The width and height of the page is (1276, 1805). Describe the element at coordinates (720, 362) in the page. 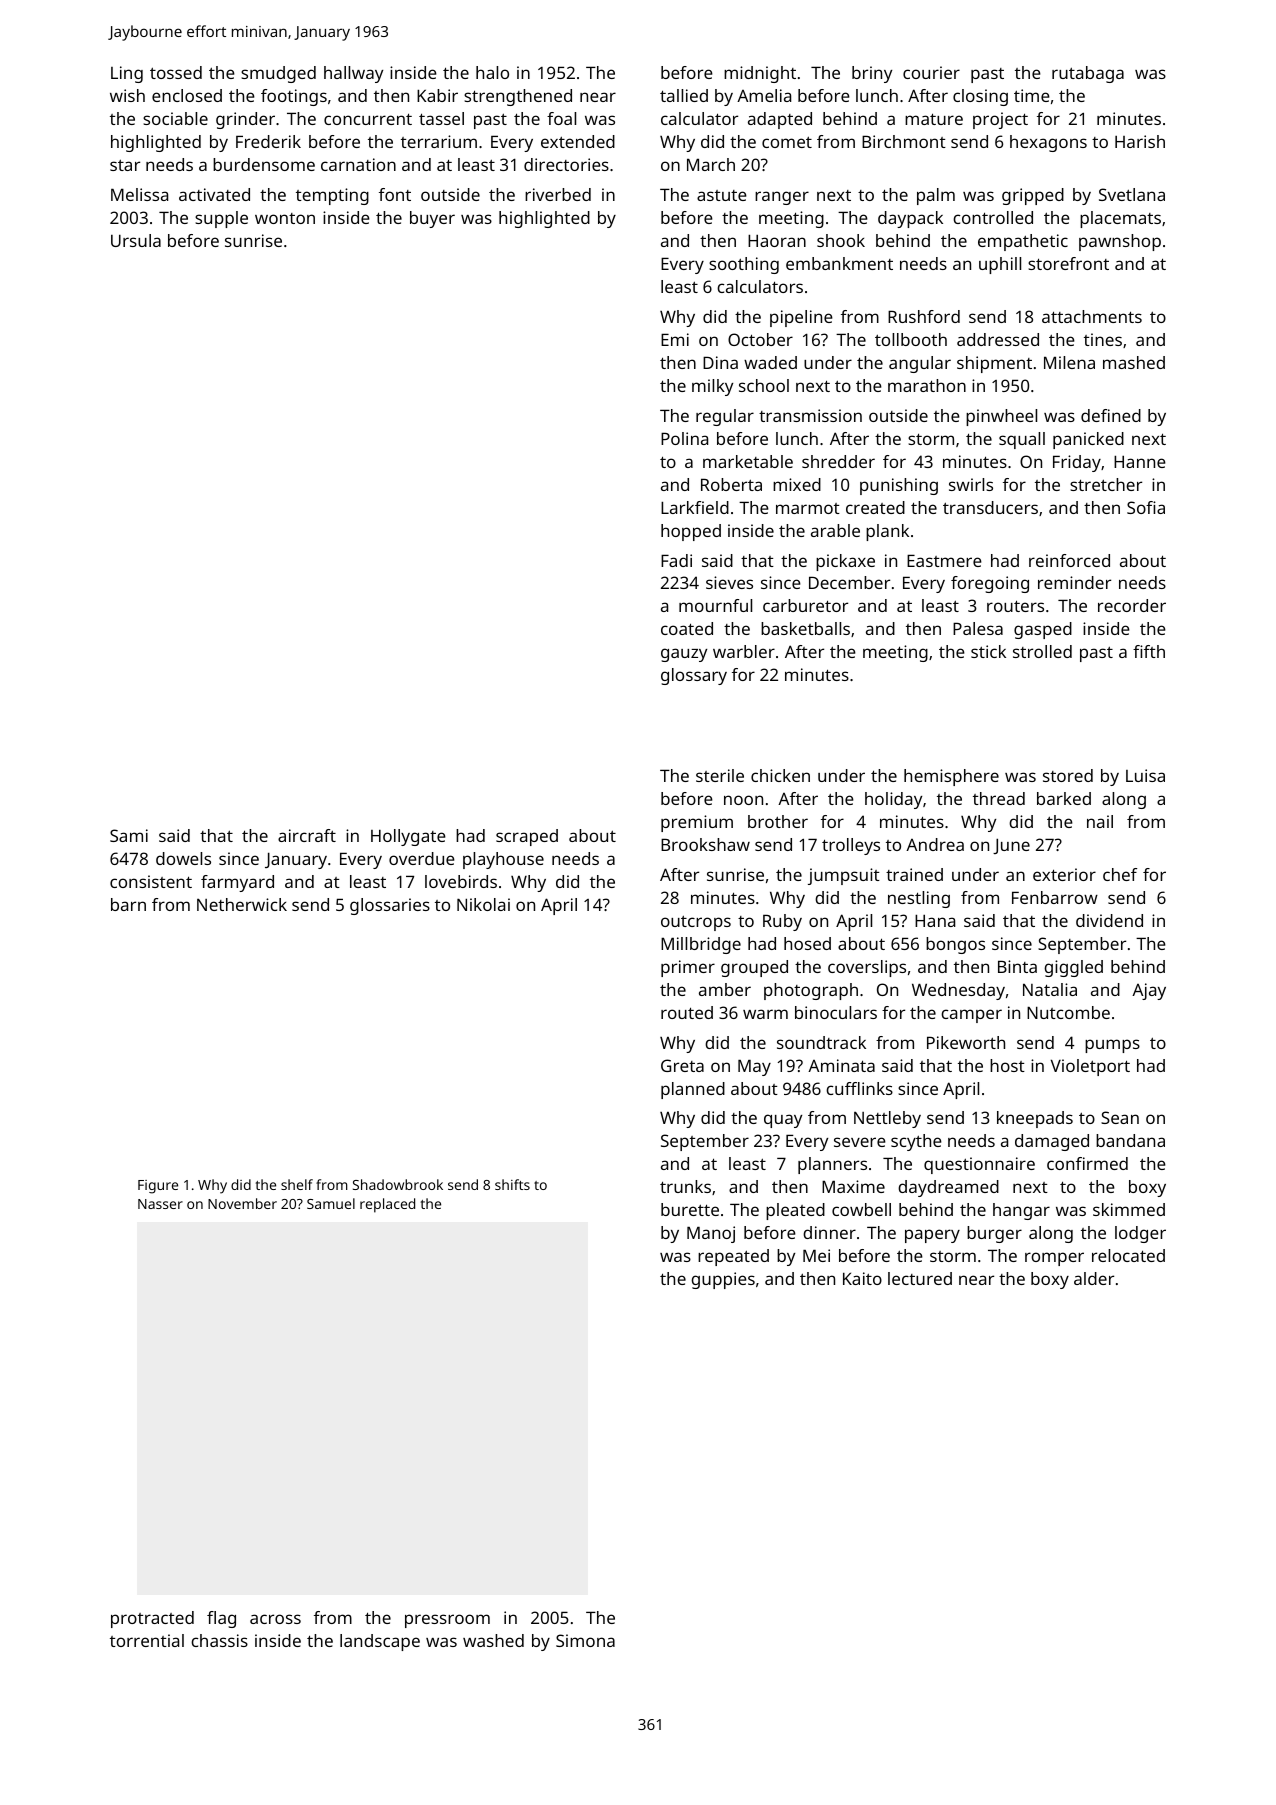

I see `Dina` at that location.
